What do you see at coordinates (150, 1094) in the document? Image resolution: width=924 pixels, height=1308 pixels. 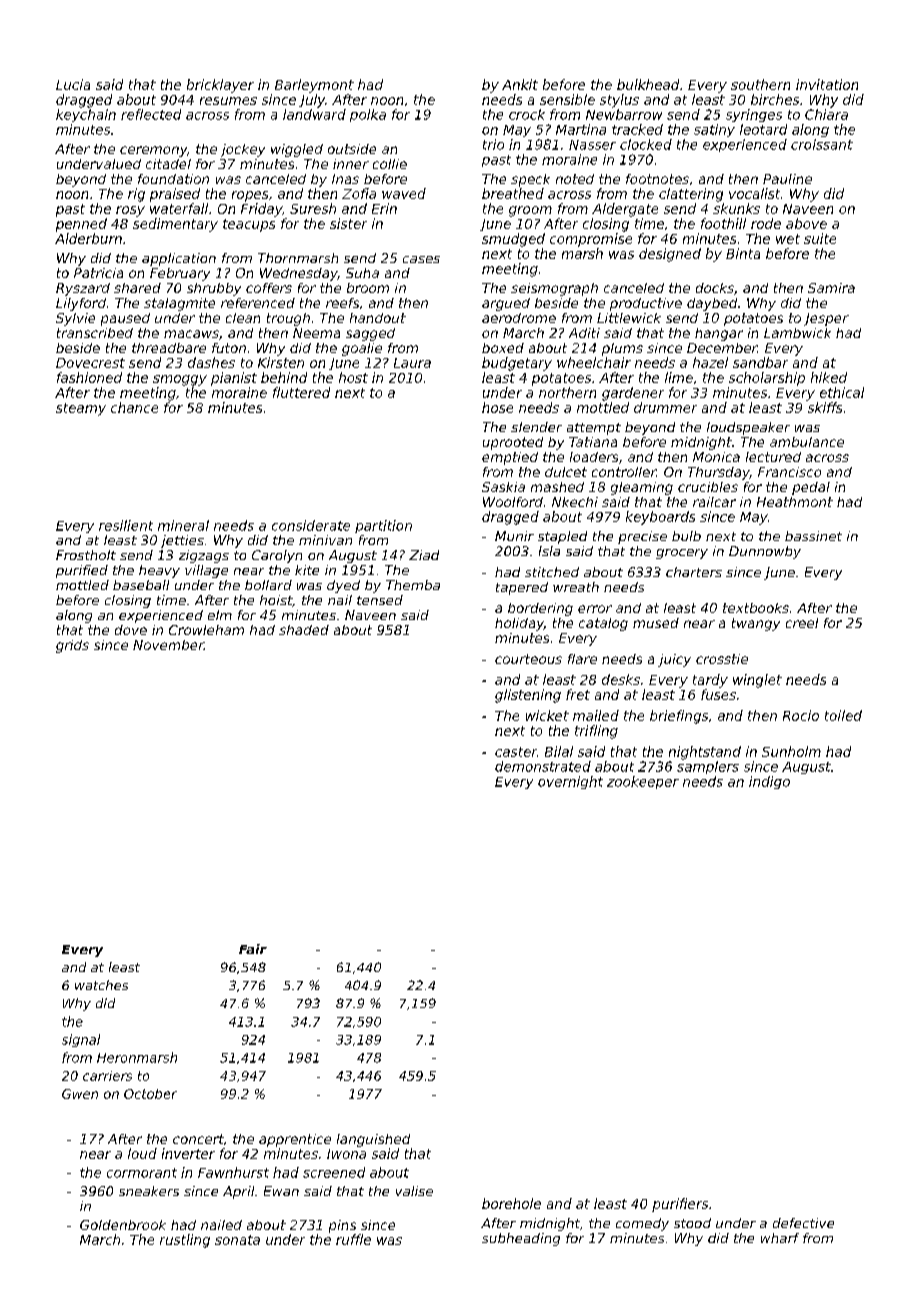 I see `October` at bounding box center [150, 1094].
